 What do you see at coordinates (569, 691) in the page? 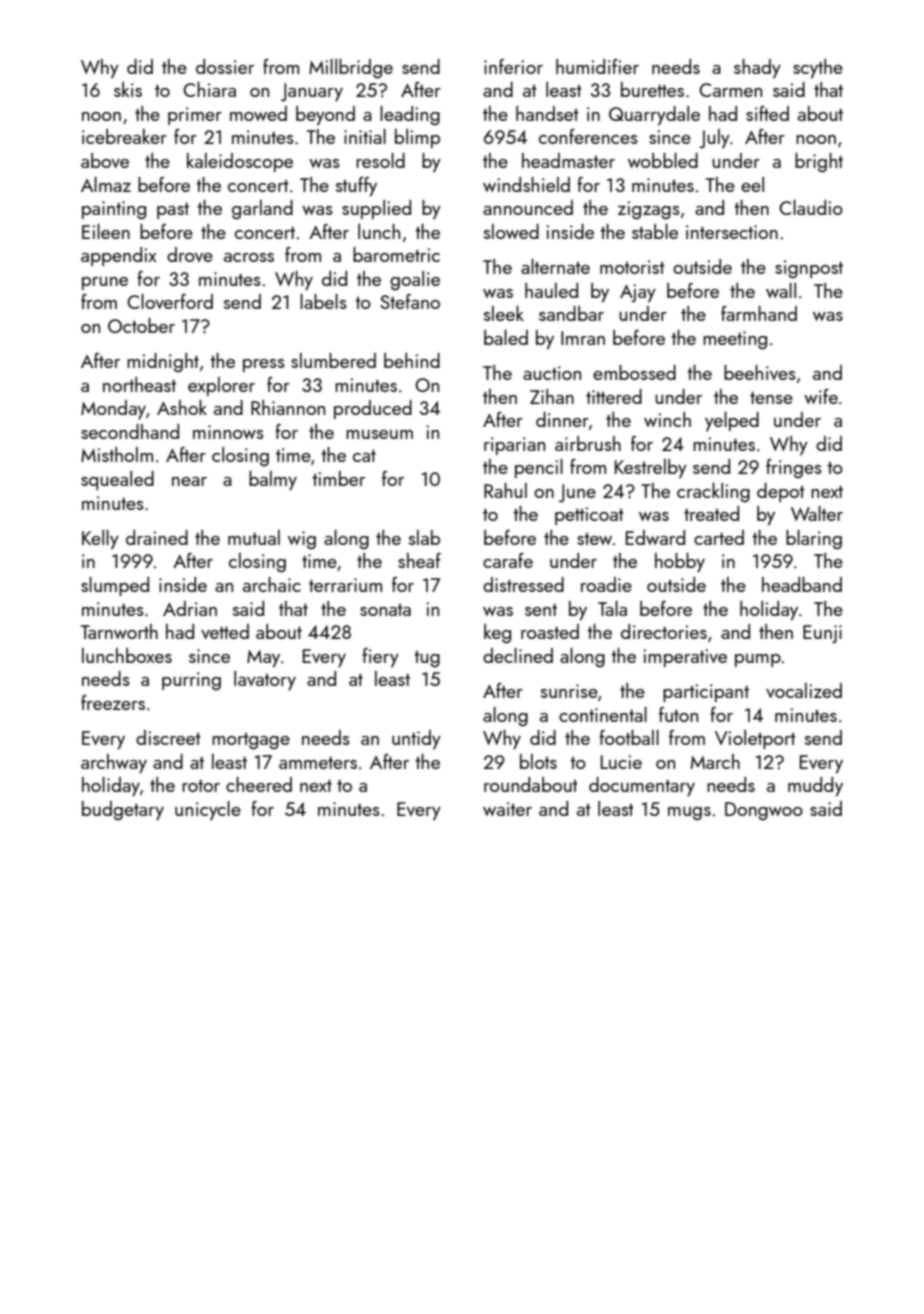
I see `sunrise` at bounding box center [569, 691].
